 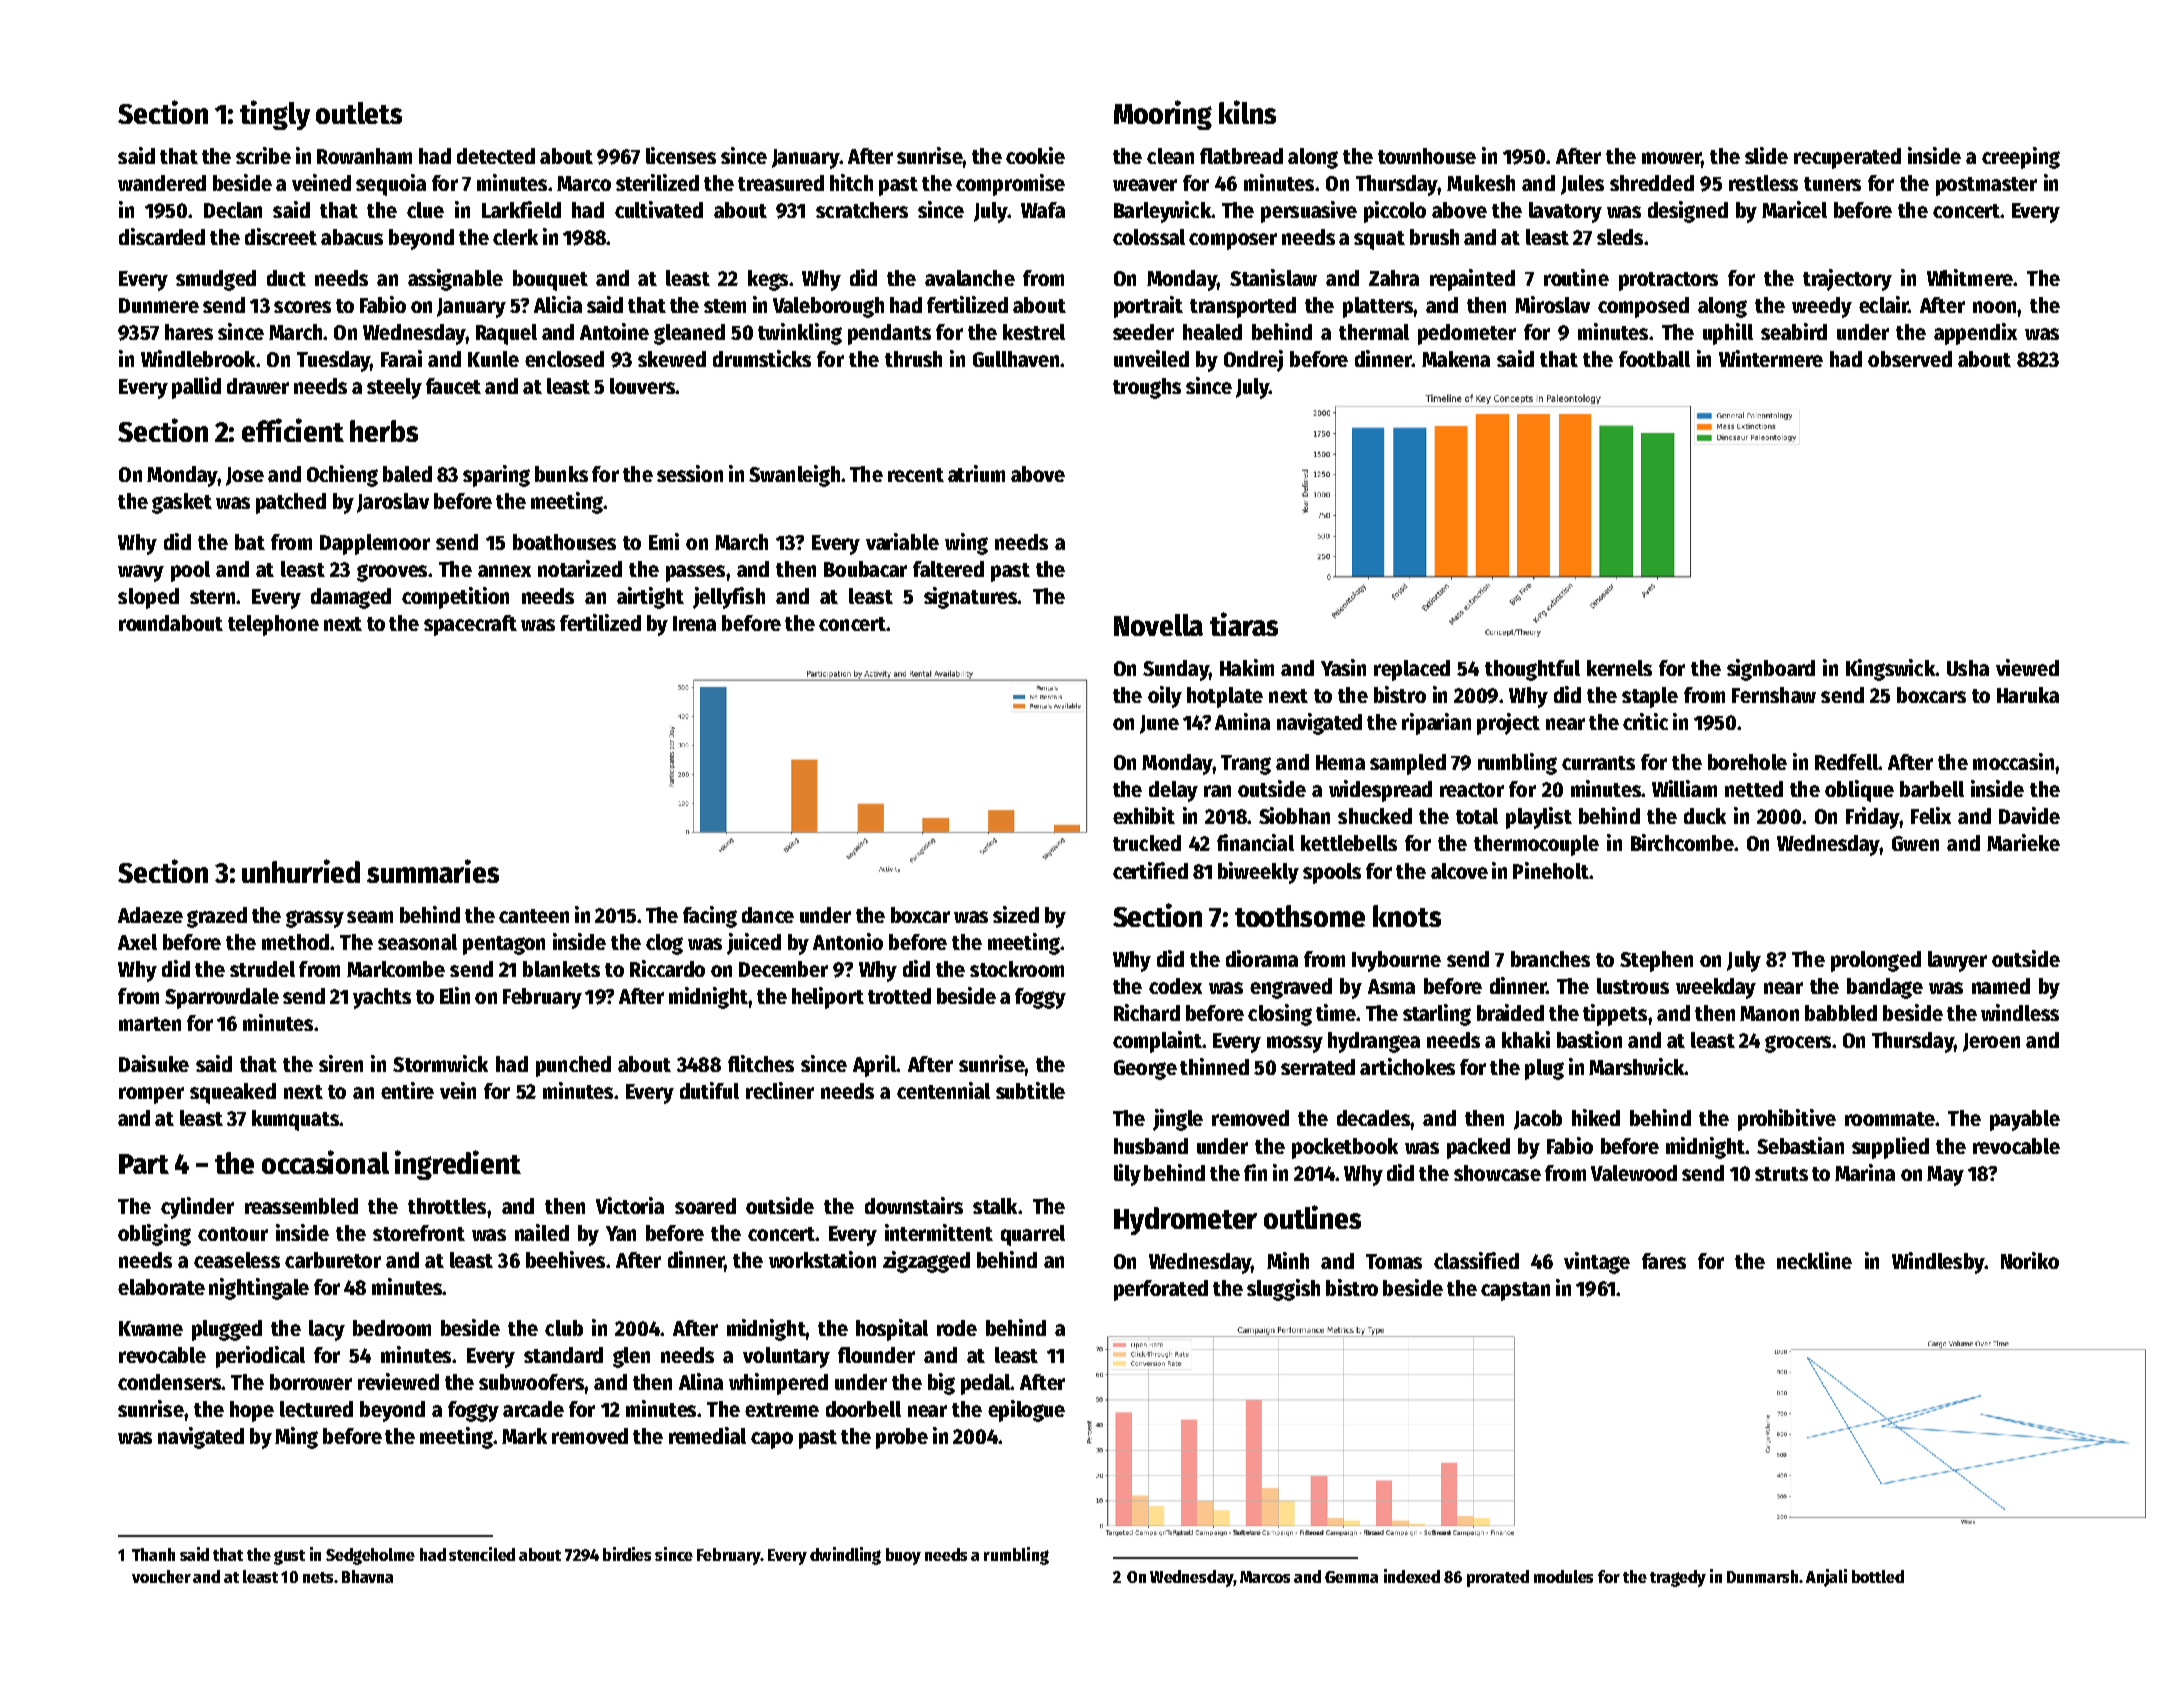 What do you see at coordinates (1144, 815) in the image?
I see `exhibit` at bounding box center [1144, 815].
